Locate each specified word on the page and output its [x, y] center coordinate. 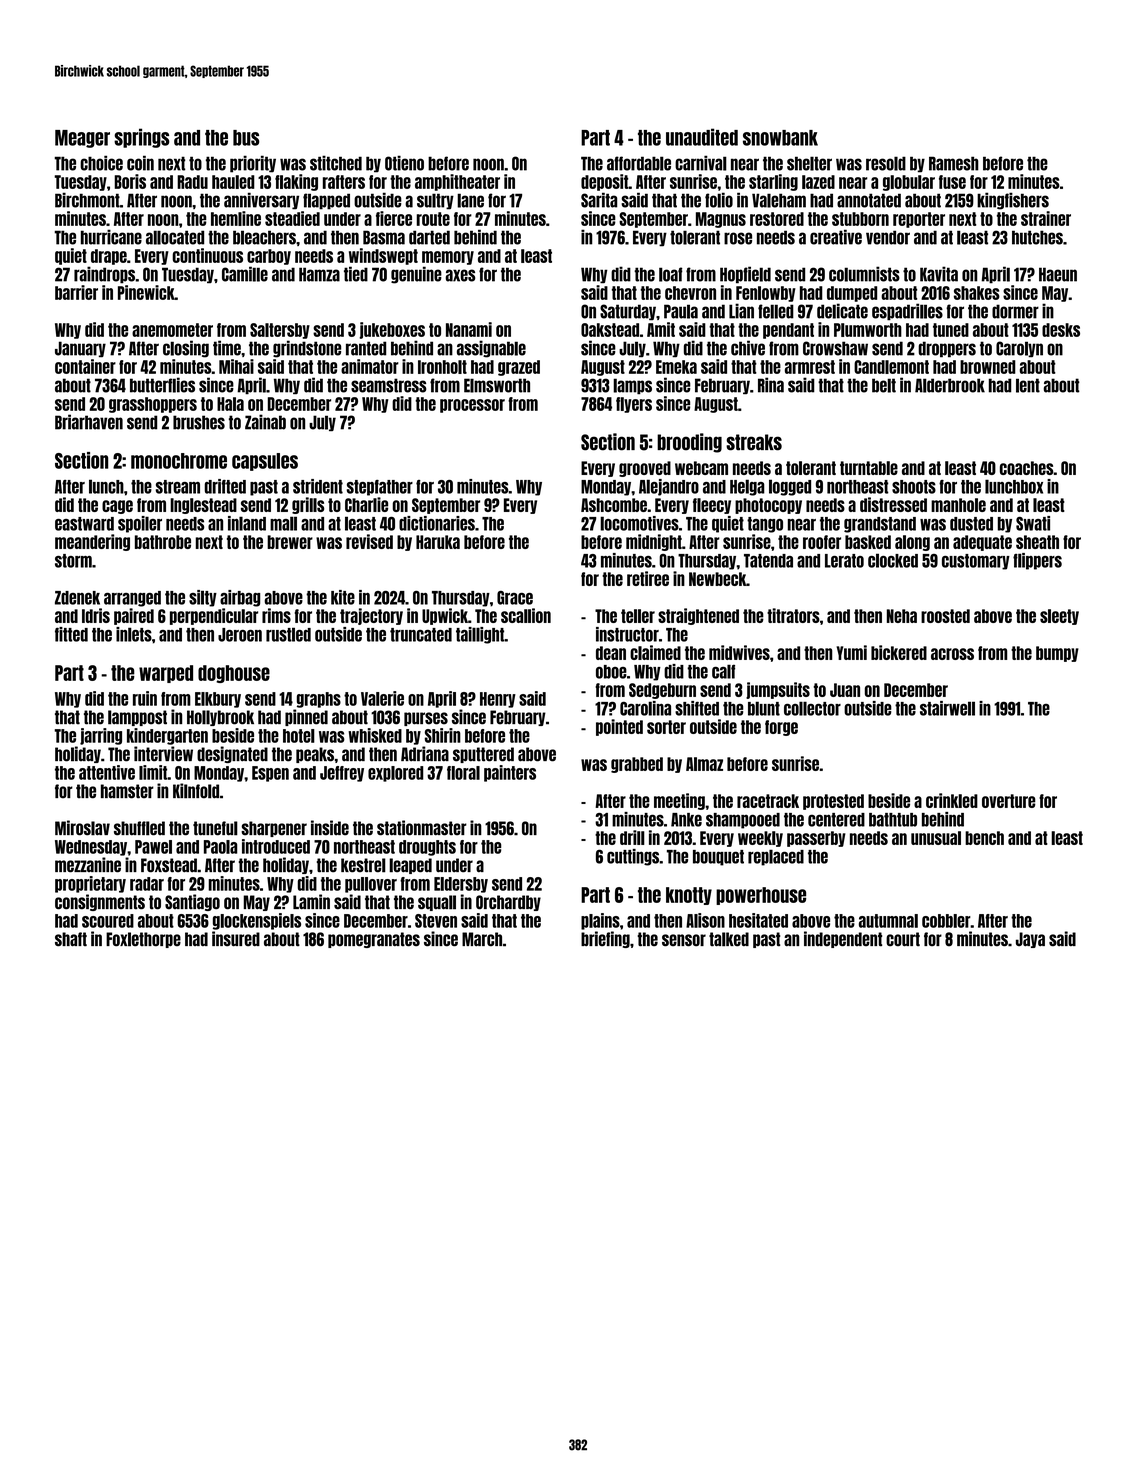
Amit [661, 329]
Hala [230, 404]
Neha [902, 616]
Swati [1033, 523]
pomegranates [374, 940]
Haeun [1058, 274]
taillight [480, 635]
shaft [71, 939]
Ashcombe [614, 505]
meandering [92, 542]
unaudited [702, 137]
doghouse [234, 674]
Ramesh [954, 163]
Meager [82, 139]
